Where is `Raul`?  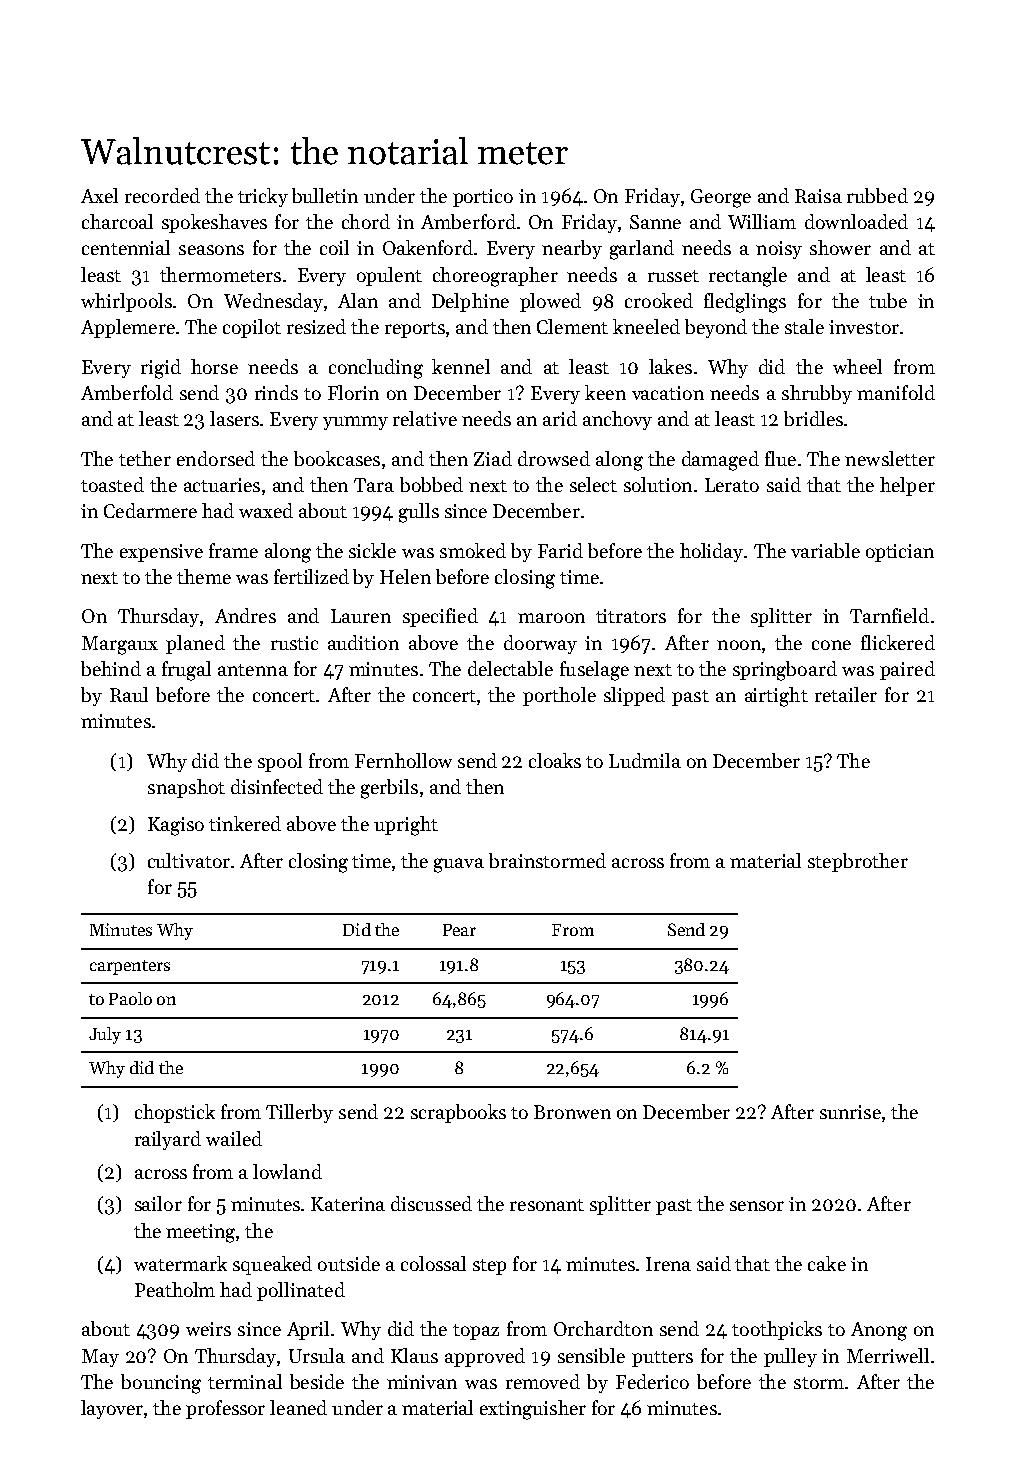
Raul is located at coordinates (129, 694).
